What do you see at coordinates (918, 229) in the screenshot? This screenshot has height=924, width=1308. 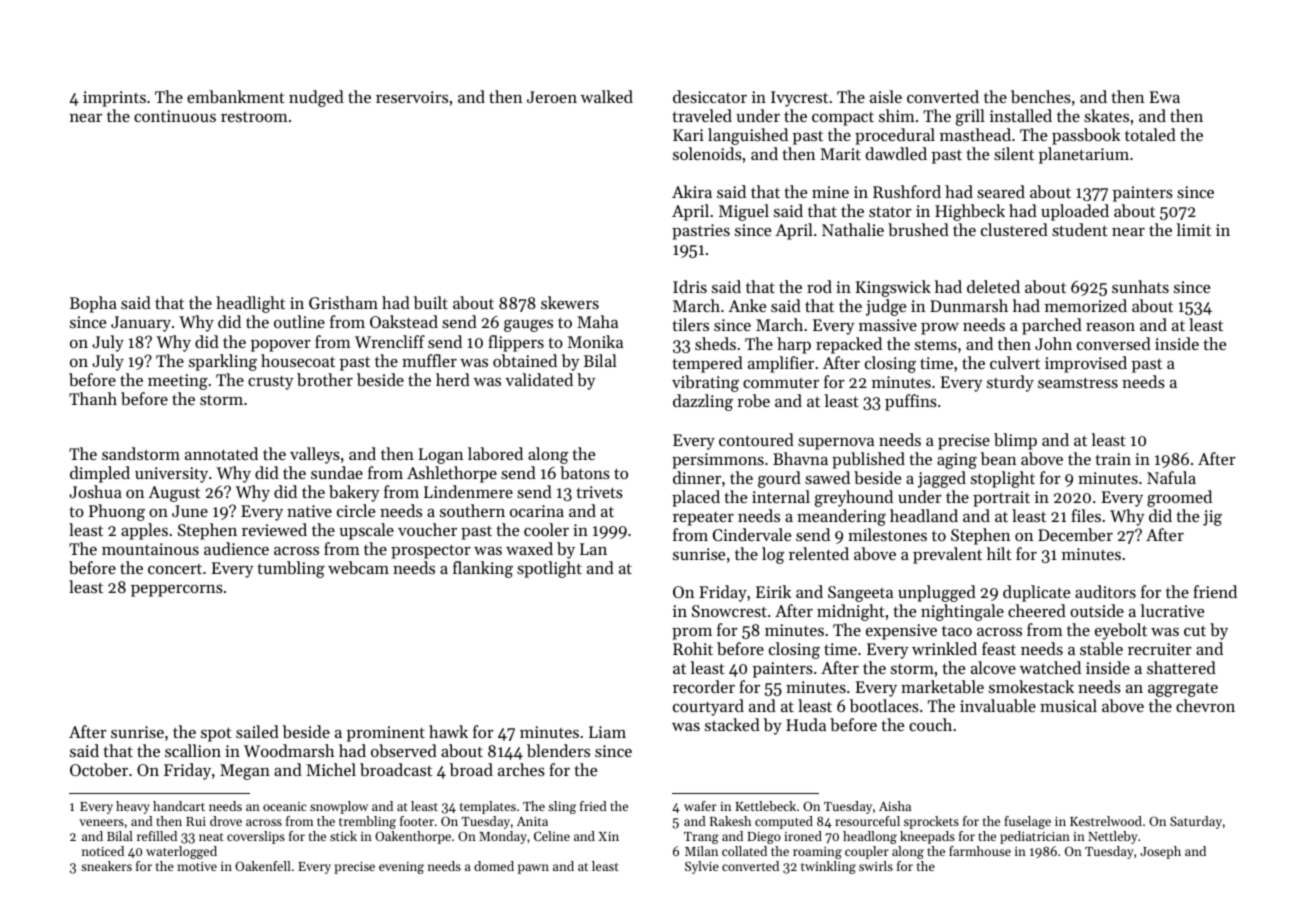 I see `brushed` at bounding box center [918, 229].
